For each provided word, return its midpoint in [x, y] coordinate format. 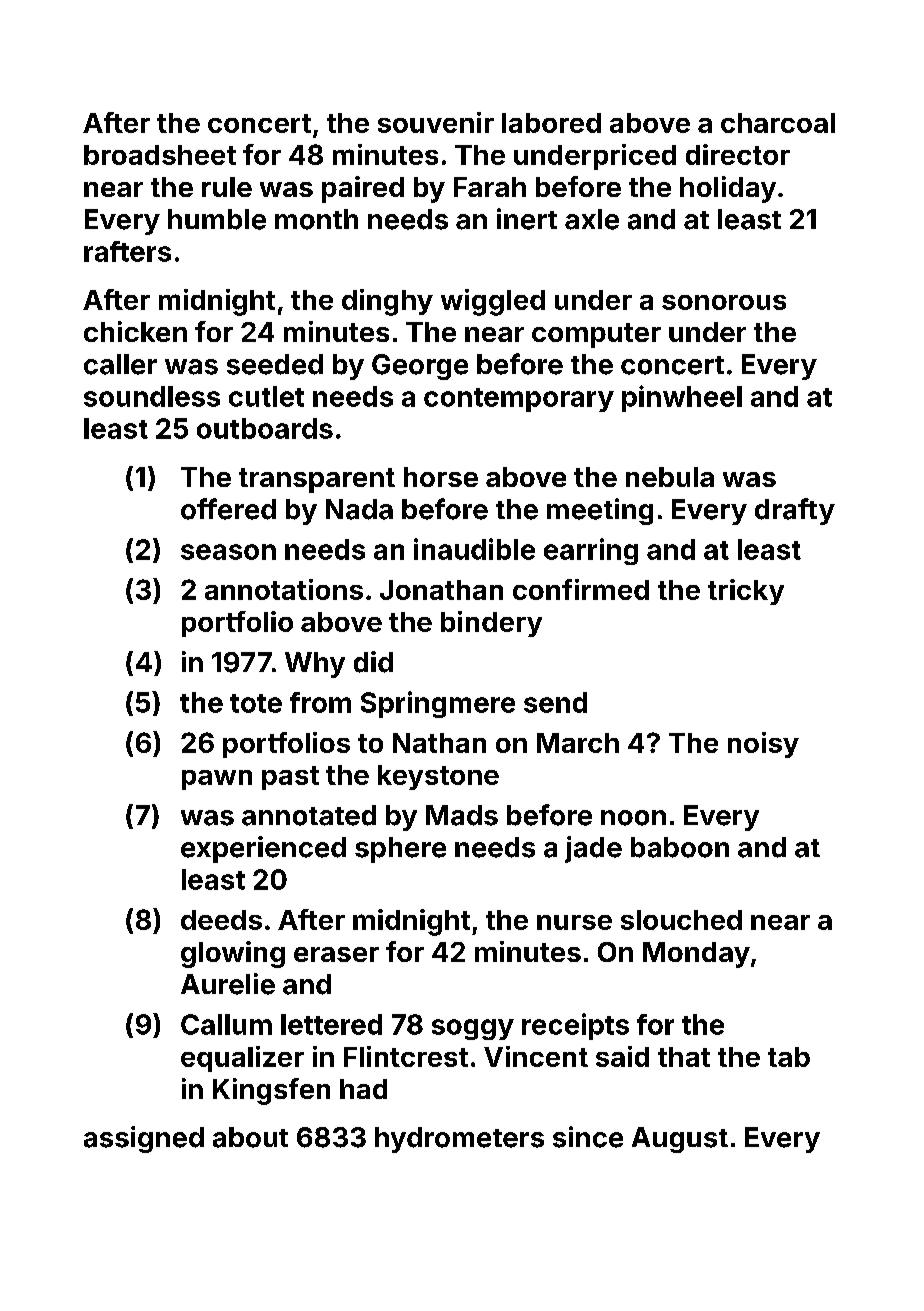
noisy [763, 745]
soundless [152, 396]
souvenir [436, 122]
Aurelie [228, 984]
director [738, 154]
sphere [400, 850]
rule [227, 187]
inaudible [474, 549]
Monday [696, 955]
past [290, 778]
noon [633, 818]
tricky [746, 592]
